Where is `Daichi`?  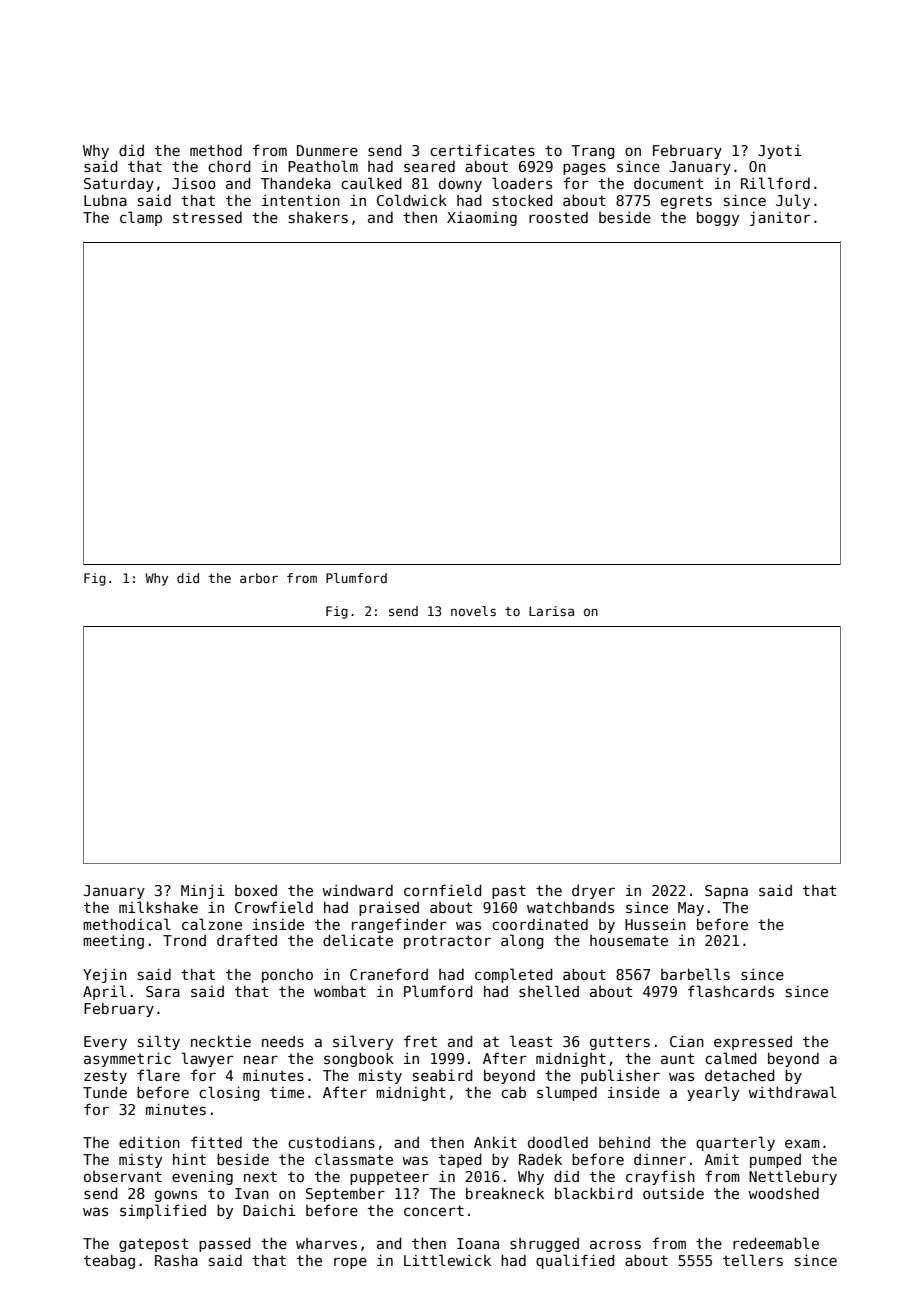
Daichi is located at coordinates (269, 1210).
